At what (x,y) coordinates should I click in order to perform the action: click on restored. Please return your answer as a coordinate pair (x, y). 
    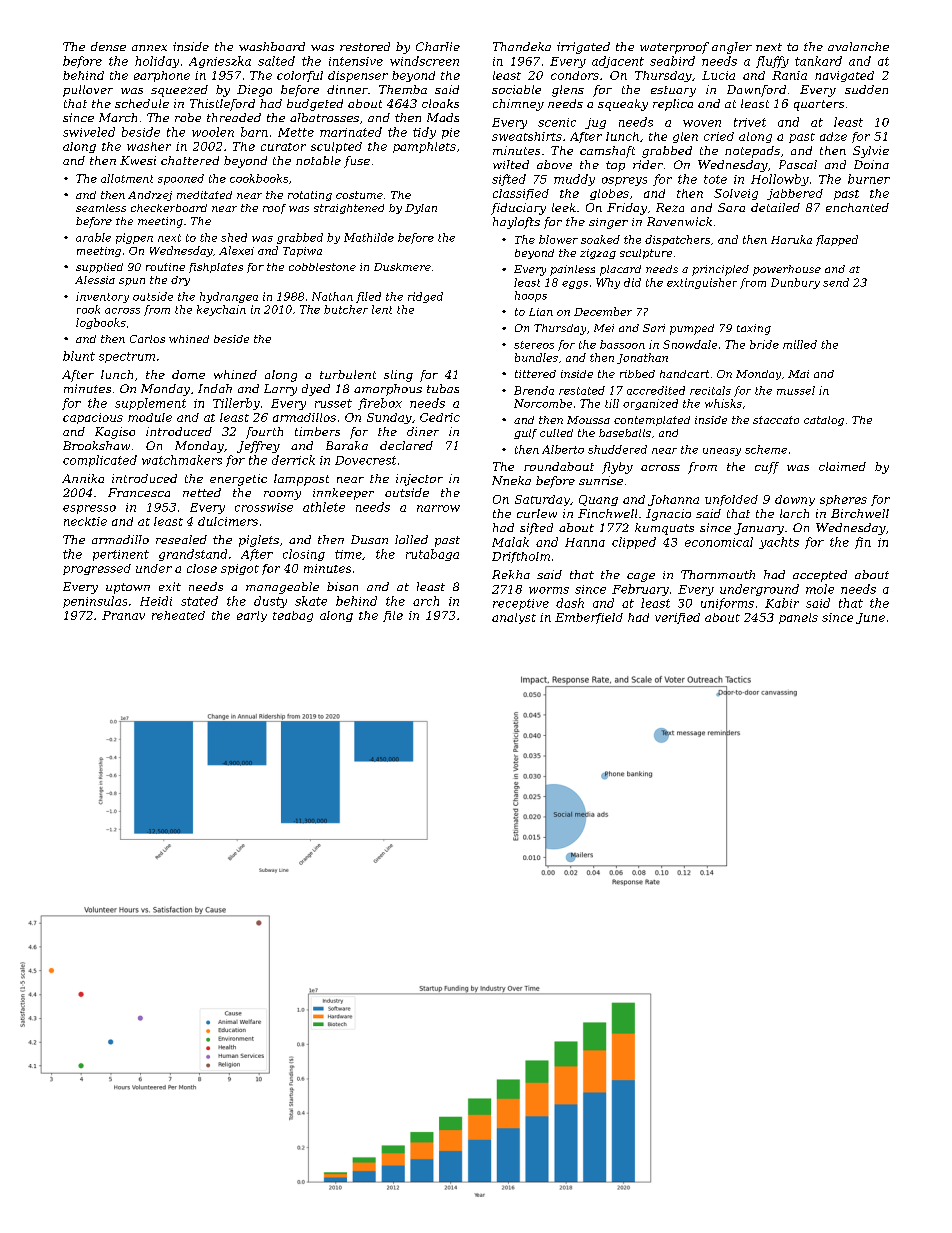
    Looking at the image, I should click on (365, 46).
